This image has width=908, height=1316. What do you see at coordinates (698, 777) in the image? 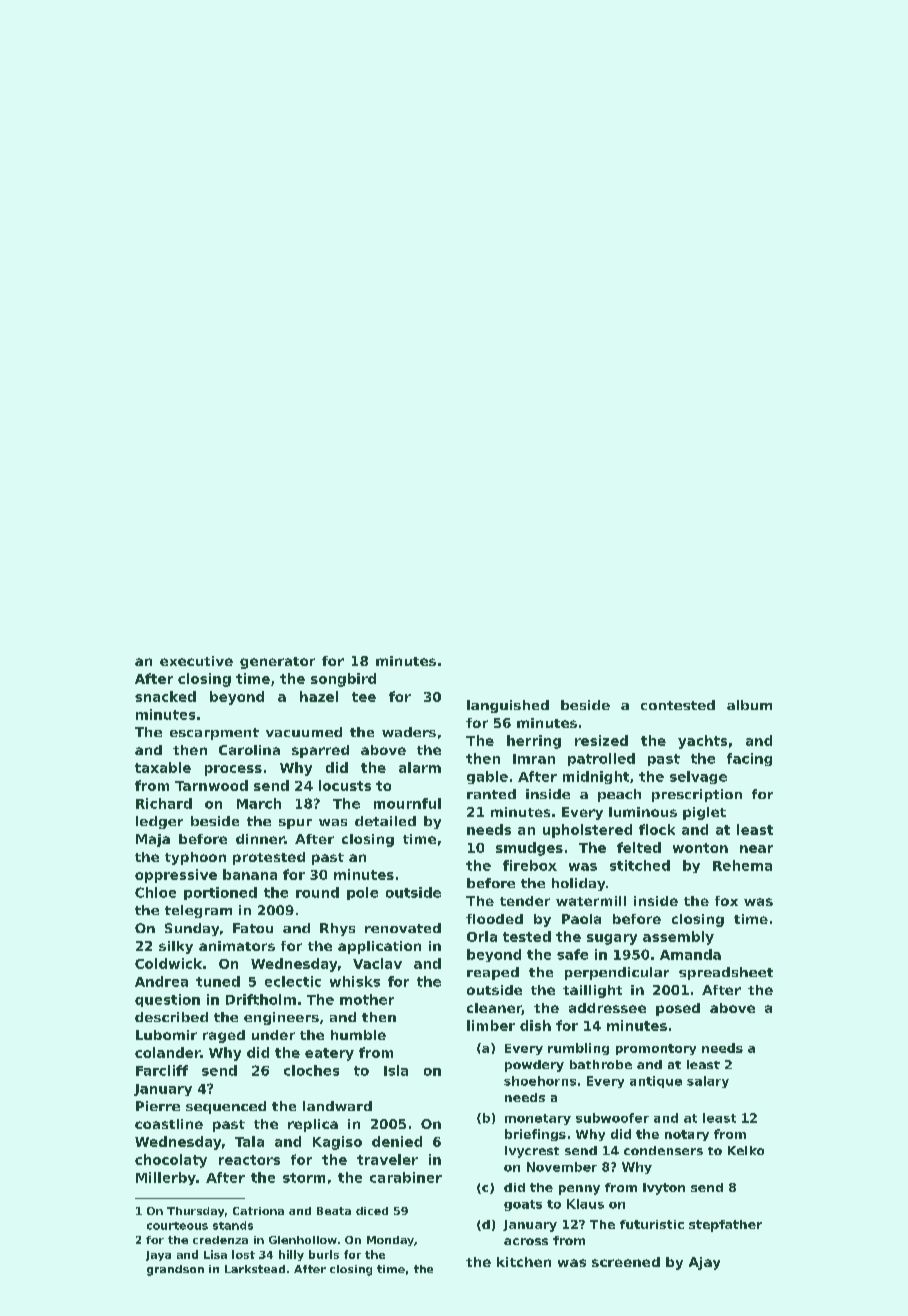
I see `selvage` at bounding box center [698, 777].
